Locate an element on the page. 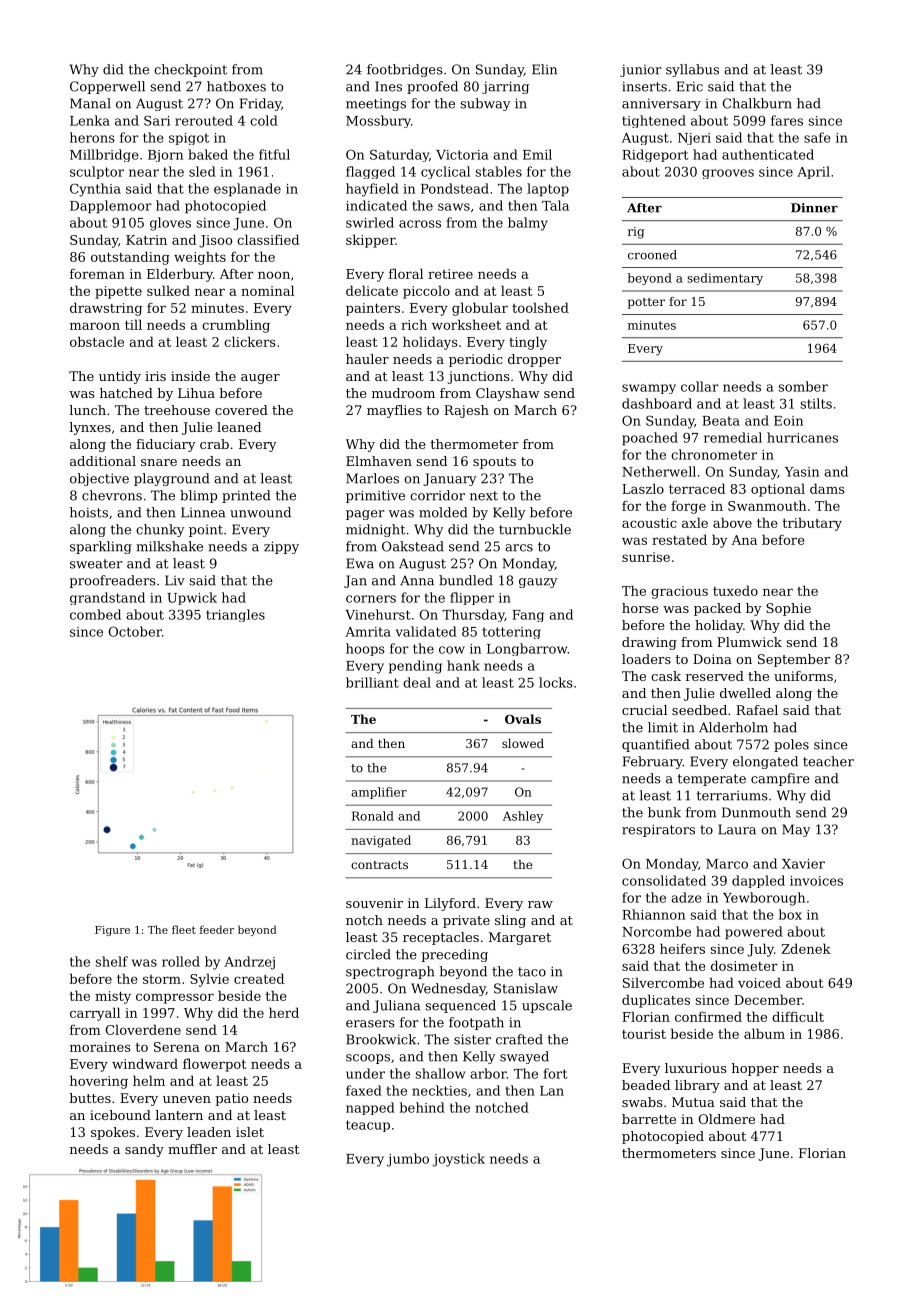 This image has width=924, height=1308. hurricanes is located at coordinates (802, 437).
